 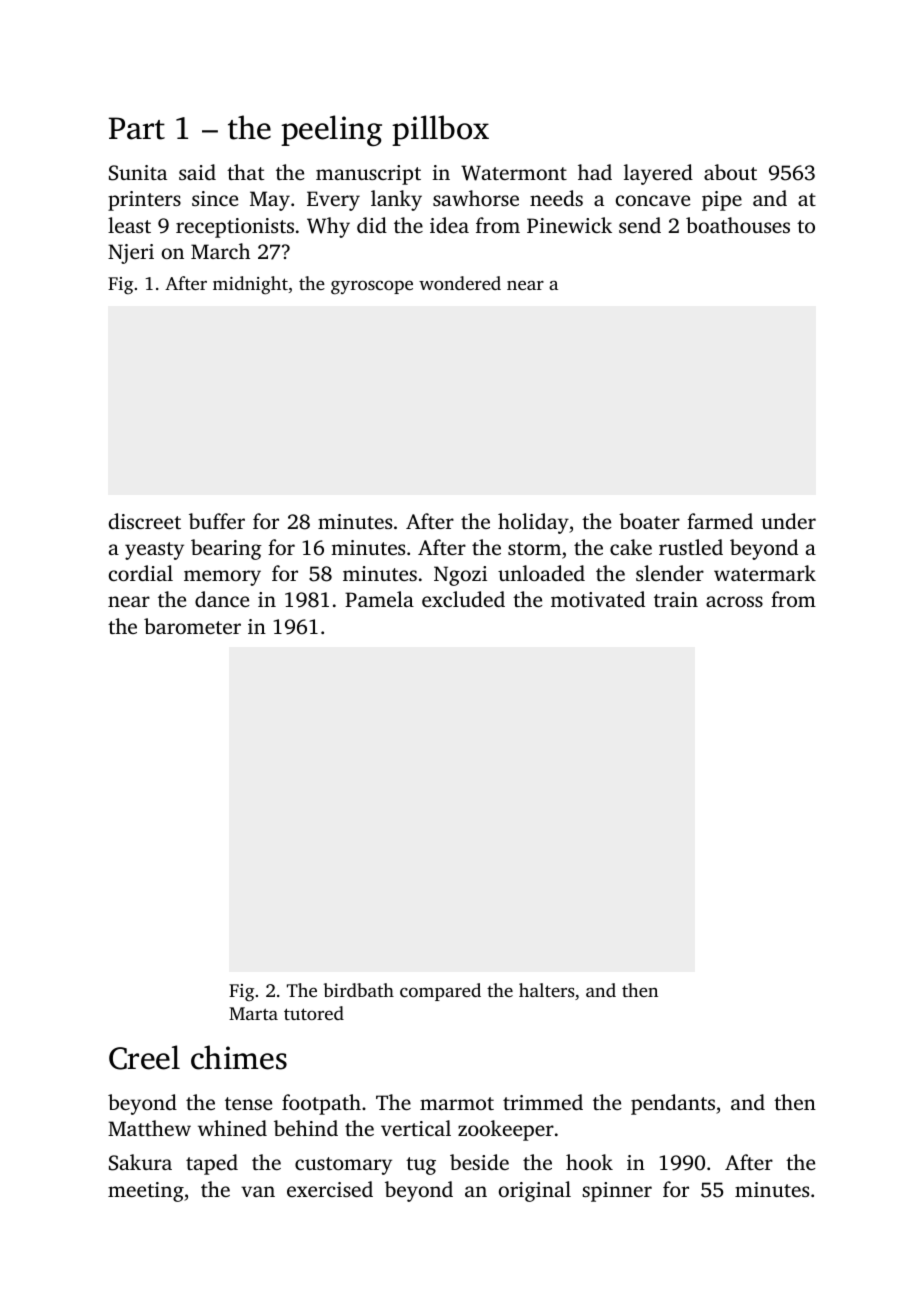 What do you see at coordinates (131, 254) in the image?
I see `Njeri` at bounding box center [131, 254].
